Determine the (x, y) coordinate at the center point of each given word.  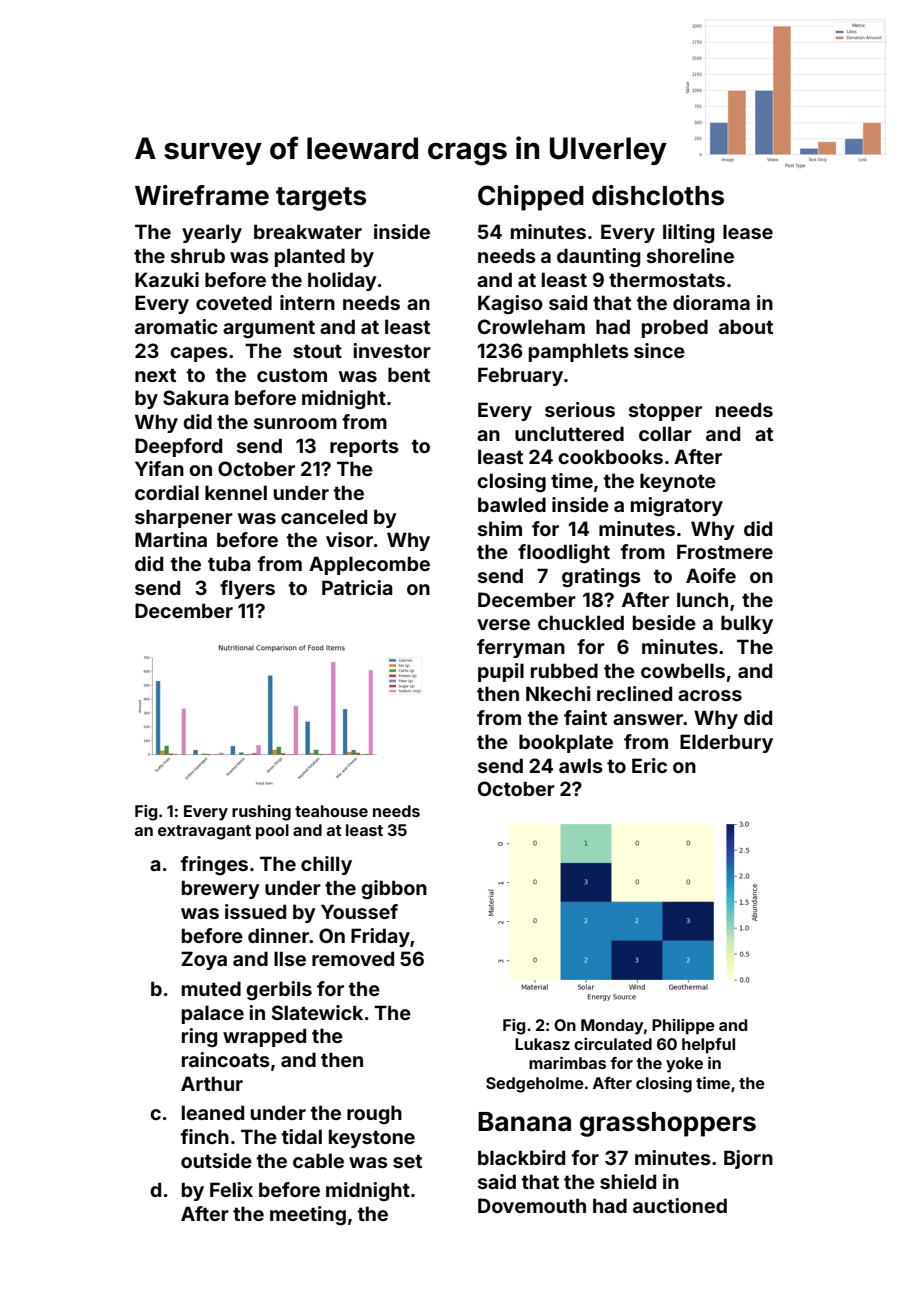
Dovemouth (532, 1205)
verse (503, 624)
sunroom (295, 423)
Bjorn (748, 1159)
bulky (747, 624)
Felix (231, 1189)
